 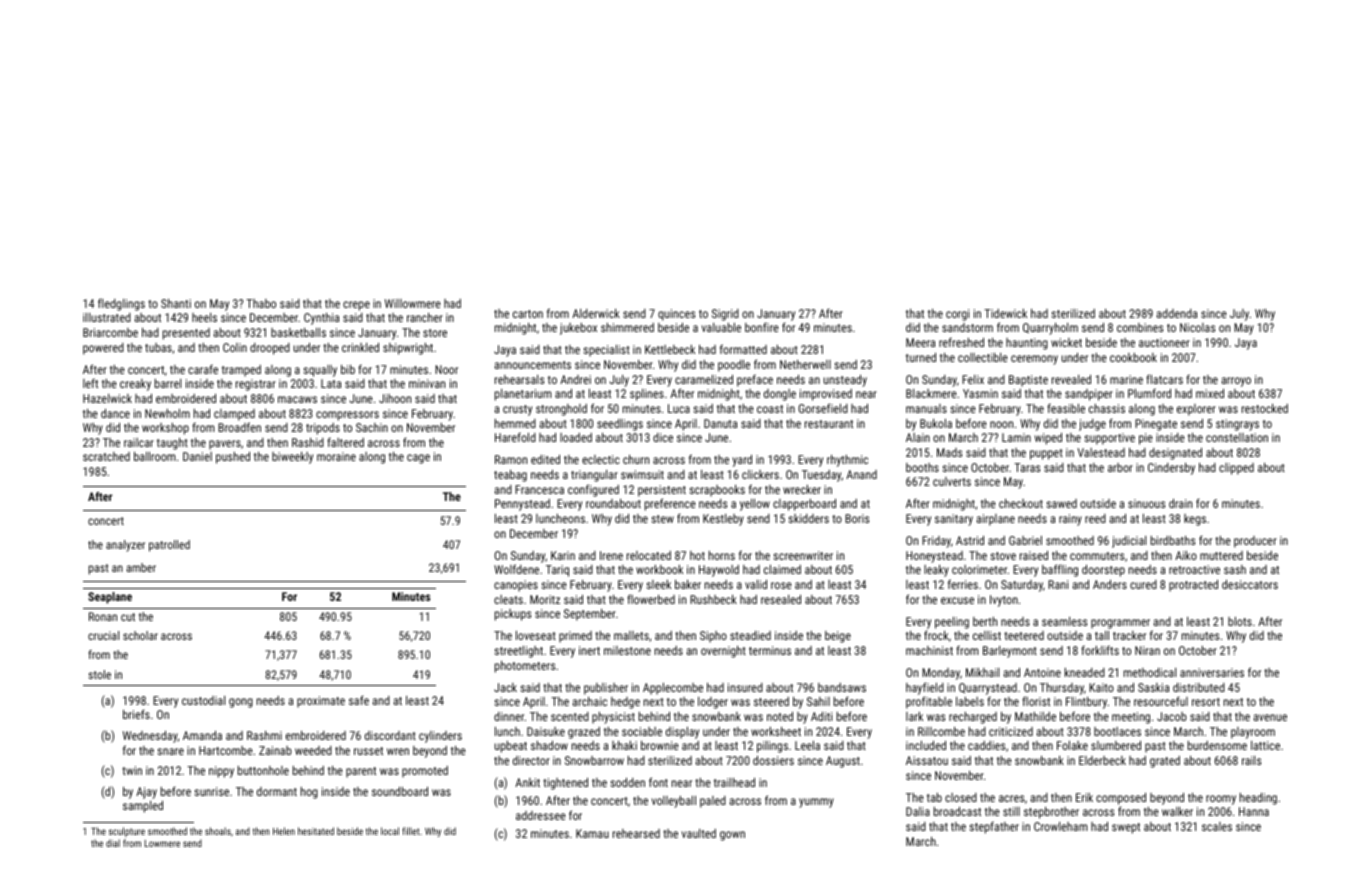 What do you see at coordinates (594, 760) in the page?
I see `Snowbarrow` at bounding box center [594, 760].
